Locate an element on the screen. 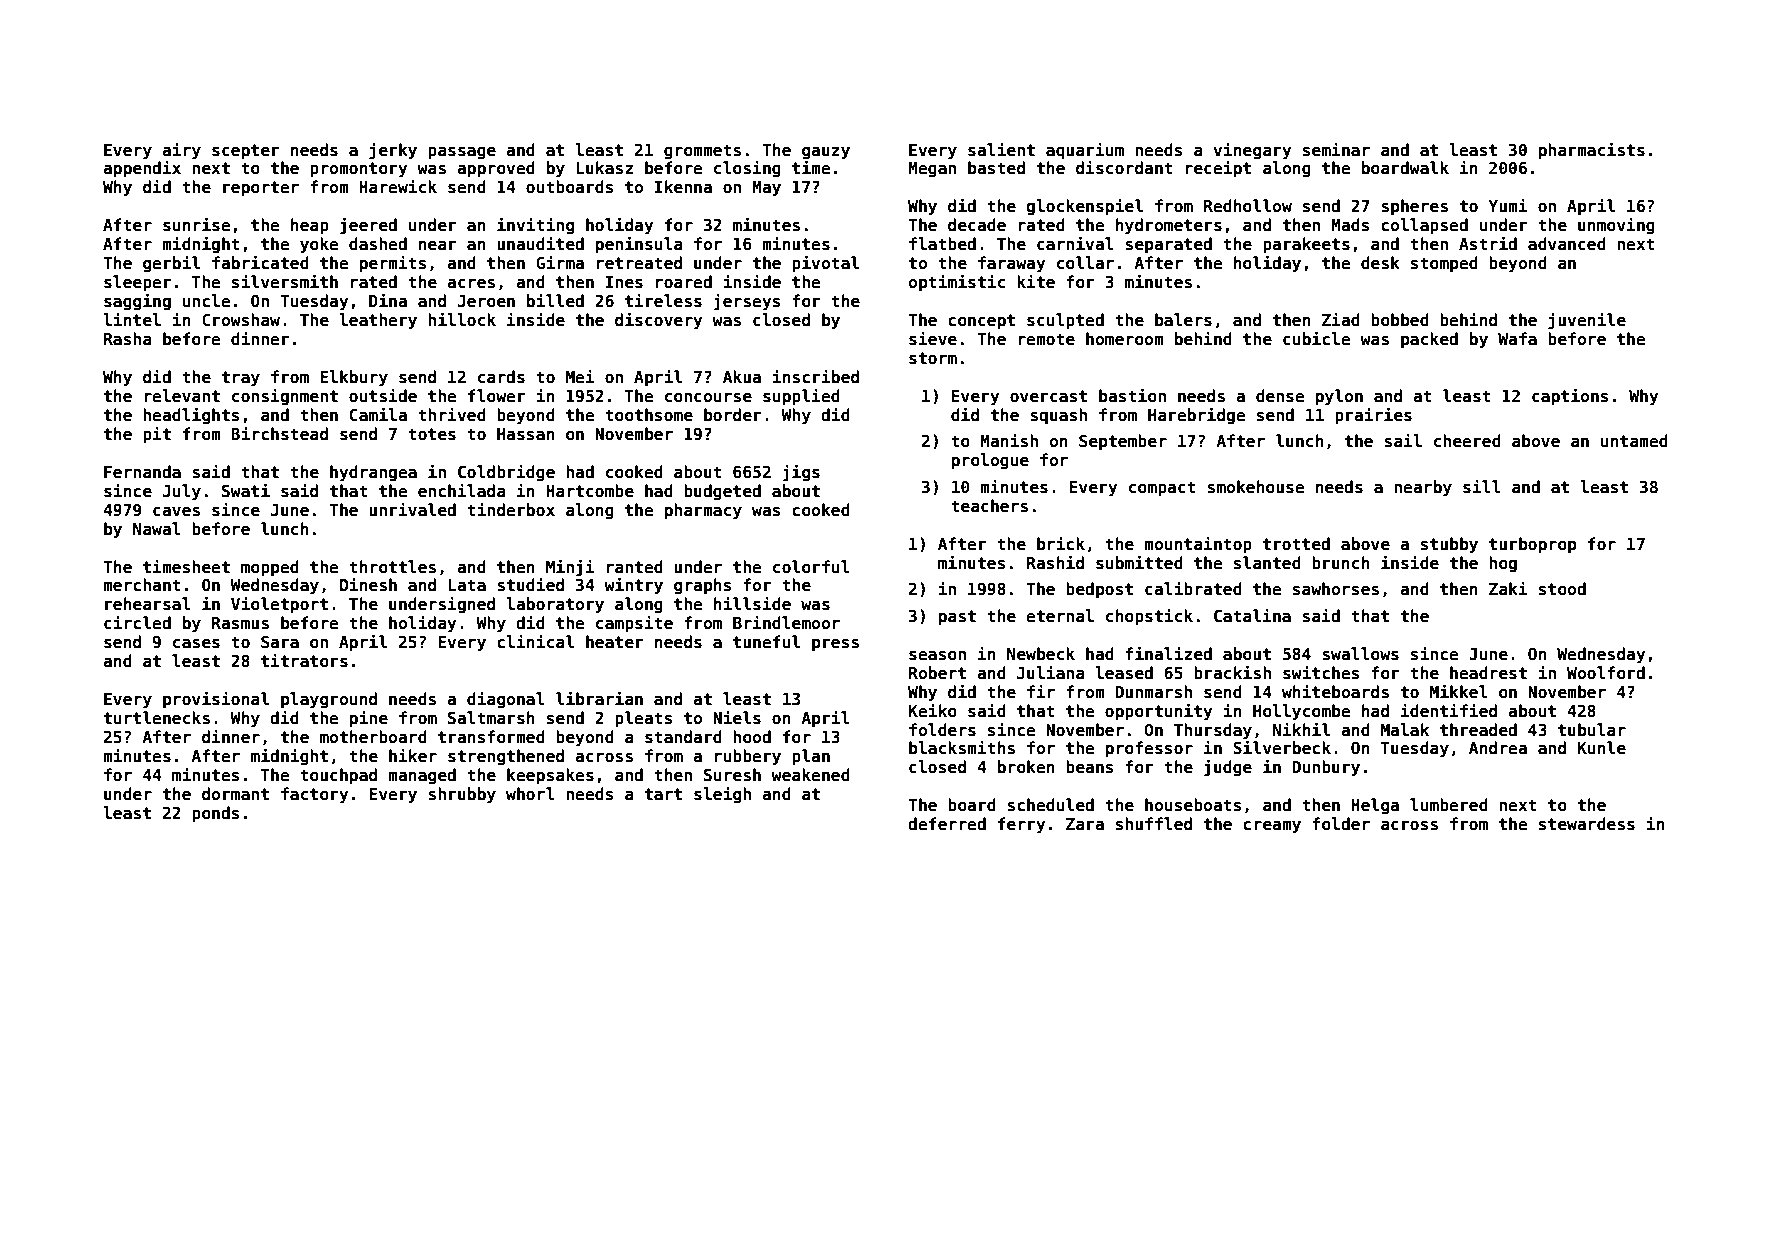 The image size is (1775, 1255). juvenile is located at coordinates (1587, 321).
